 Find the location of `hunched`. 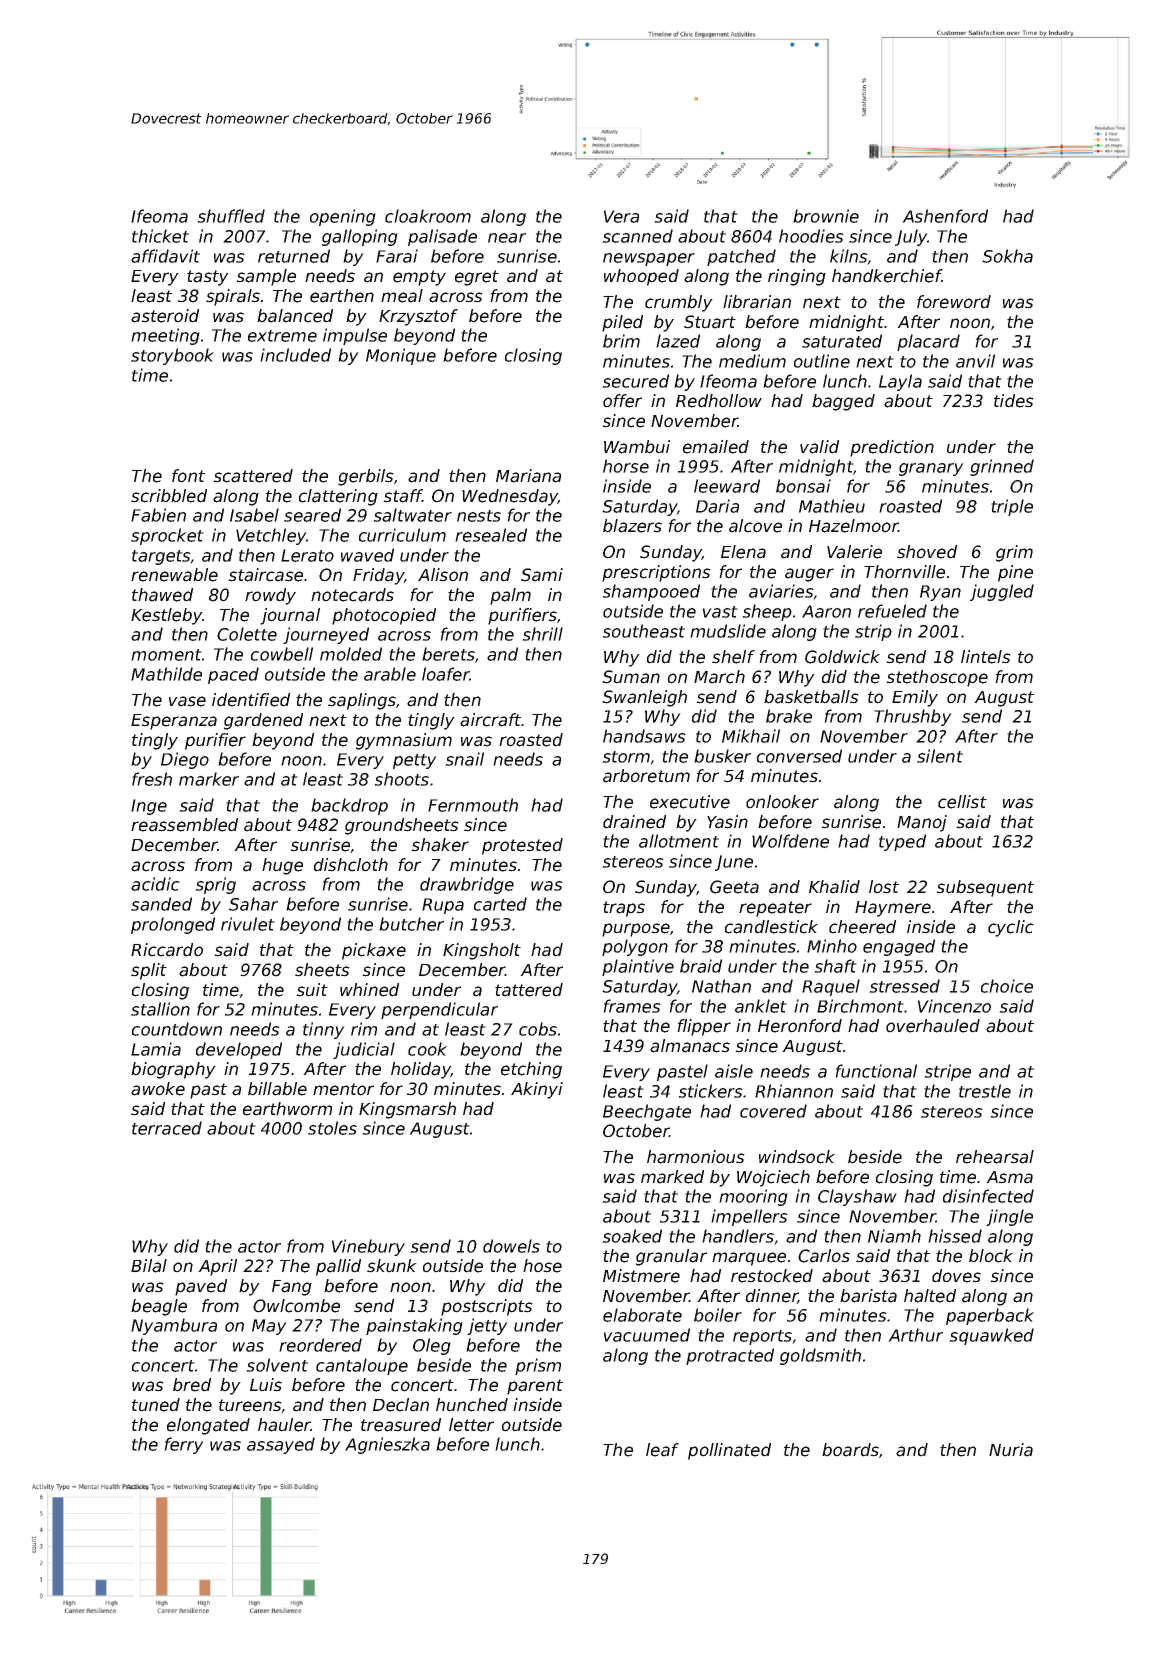

hunched is located at coordinates (472, 1405).
